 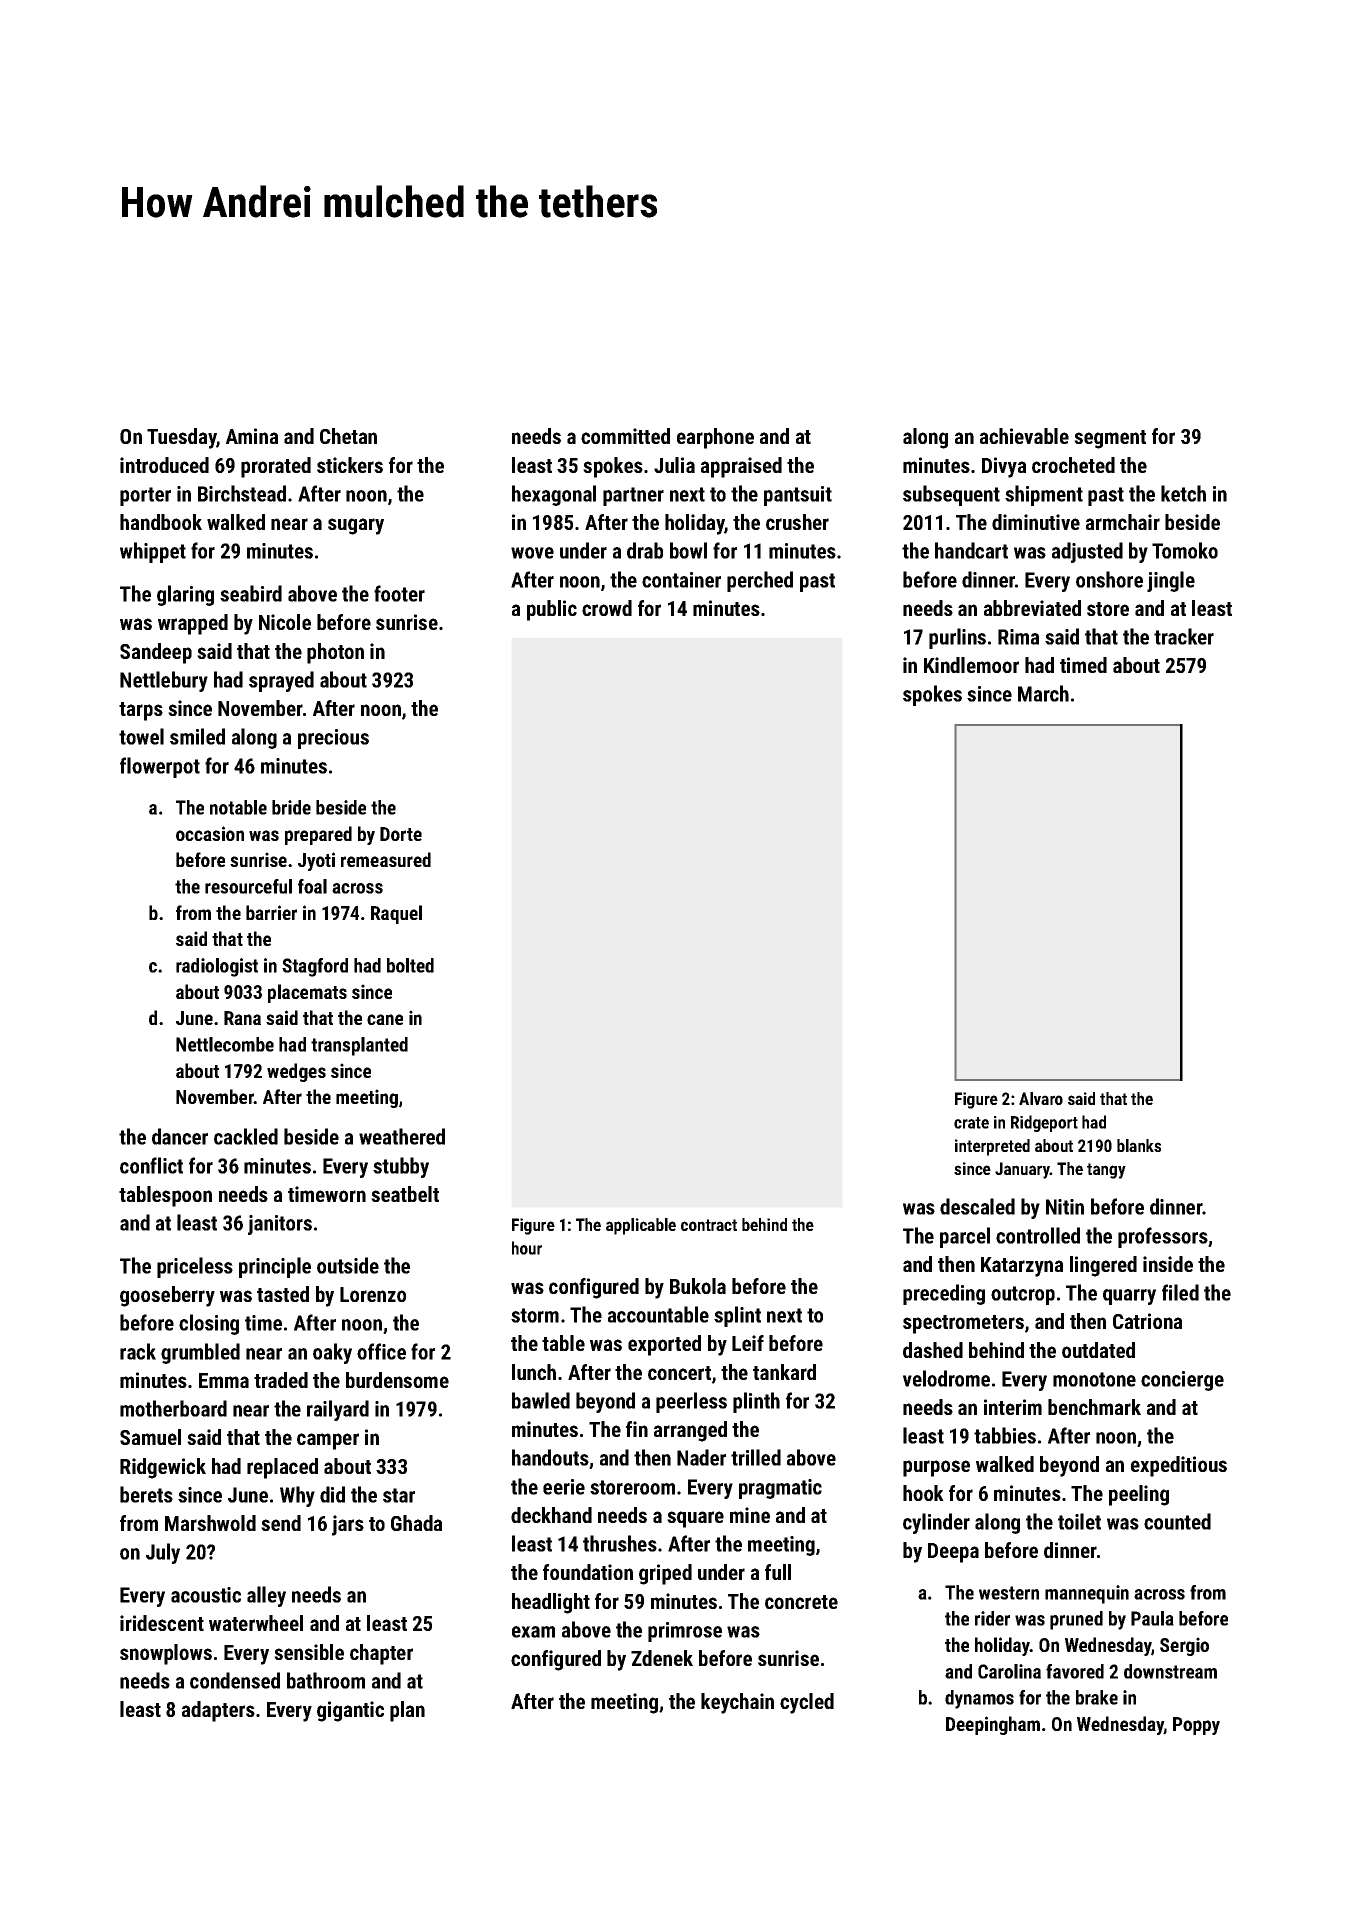 What do you see at coordinates (399, 593) in the image?
I see `footer` at bounding box center [399, 593].
